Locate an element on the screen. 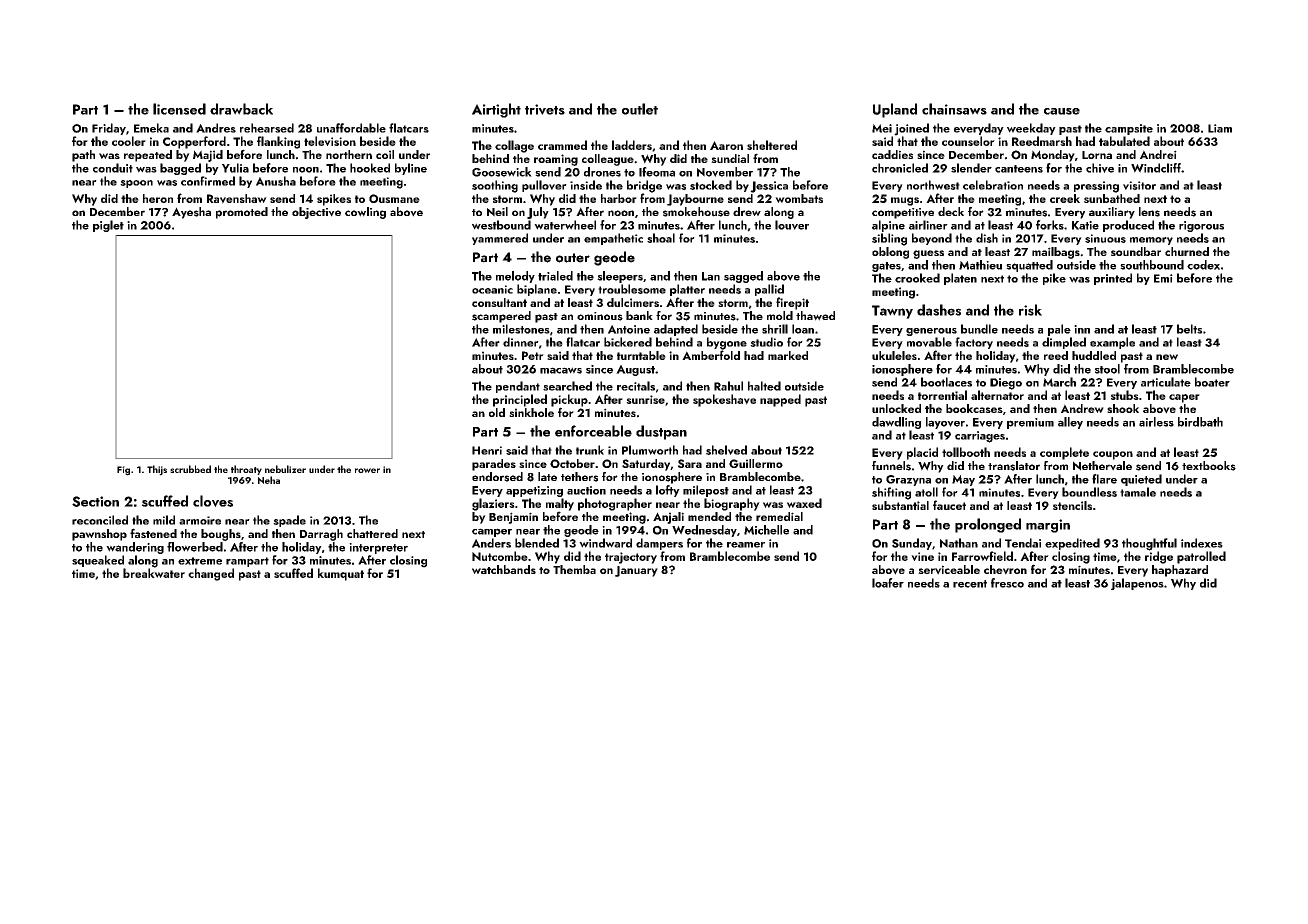  changed is located at coordinates (211, 574).
